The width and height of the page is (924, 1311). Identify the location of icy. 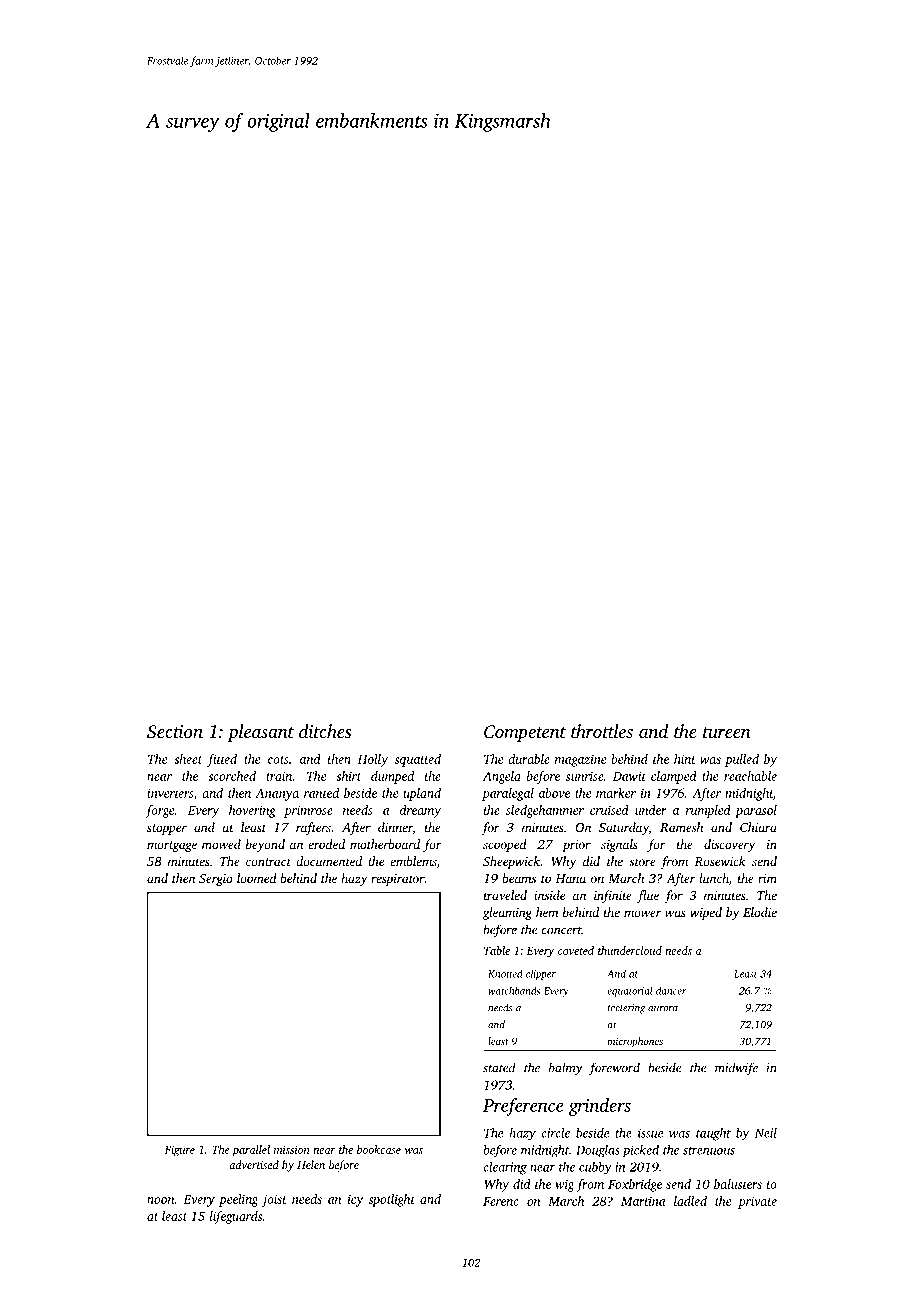
(355, 1200).
